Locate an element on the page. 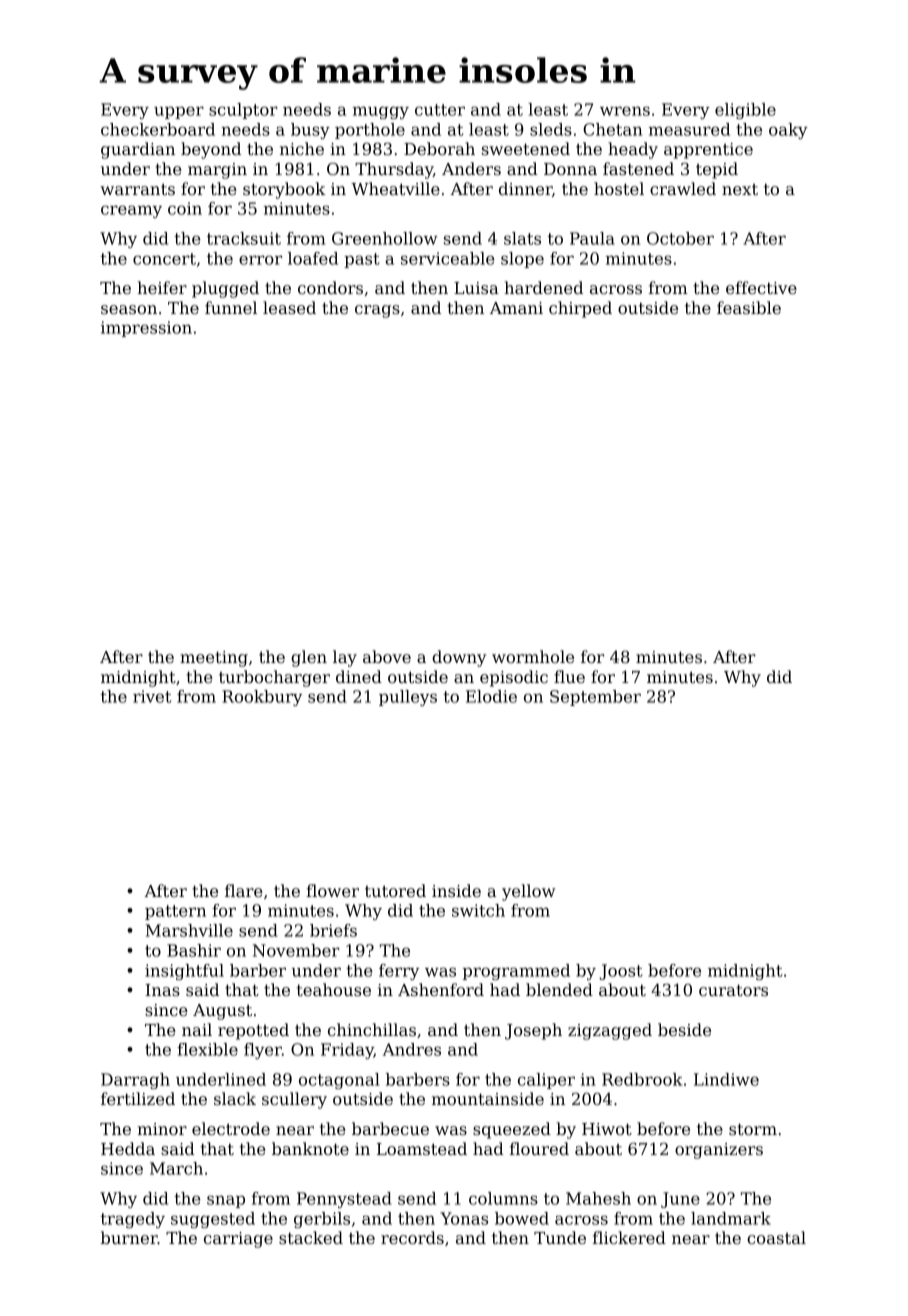 The image size is (908, 1316). downy is located at coordinates (459, 658).
